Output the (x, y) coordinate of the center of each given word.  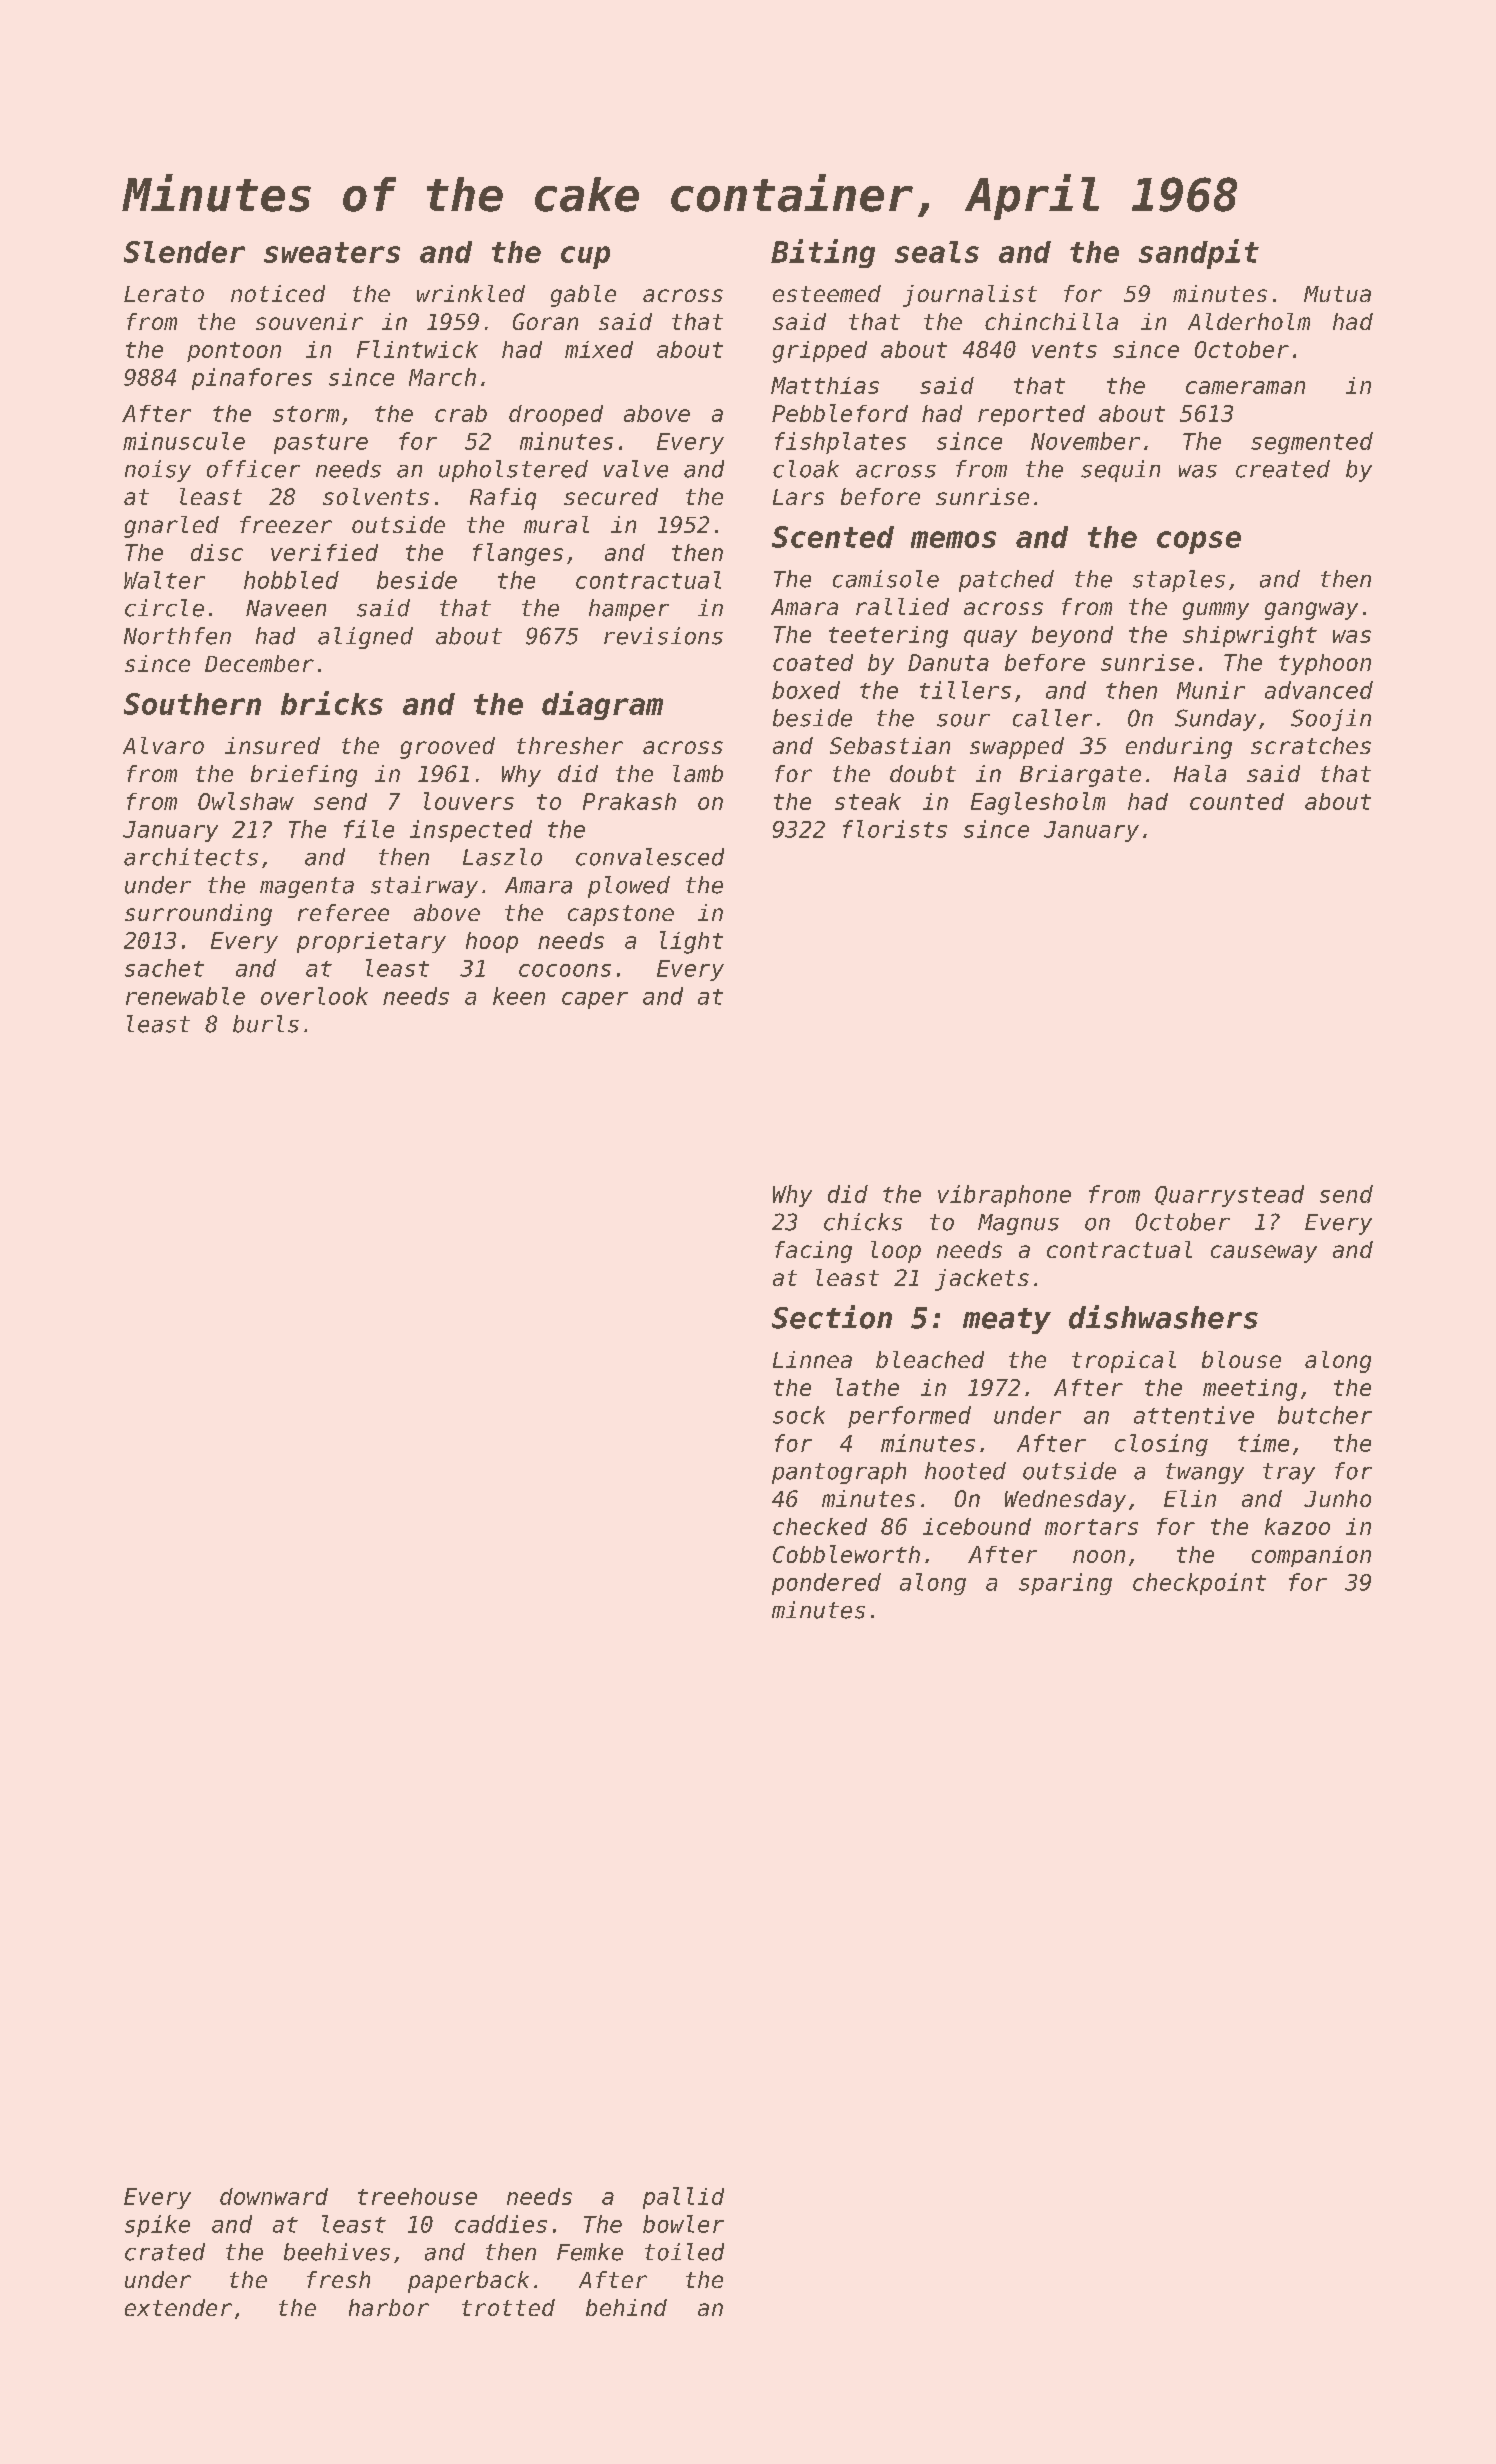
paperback (468, 2282)
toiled (684, 2252)
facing (813, 1252)
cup (585, 257)
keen (519, 996)
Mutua (1337, 294)
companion (1311, 1556)
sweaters (332, 252)
